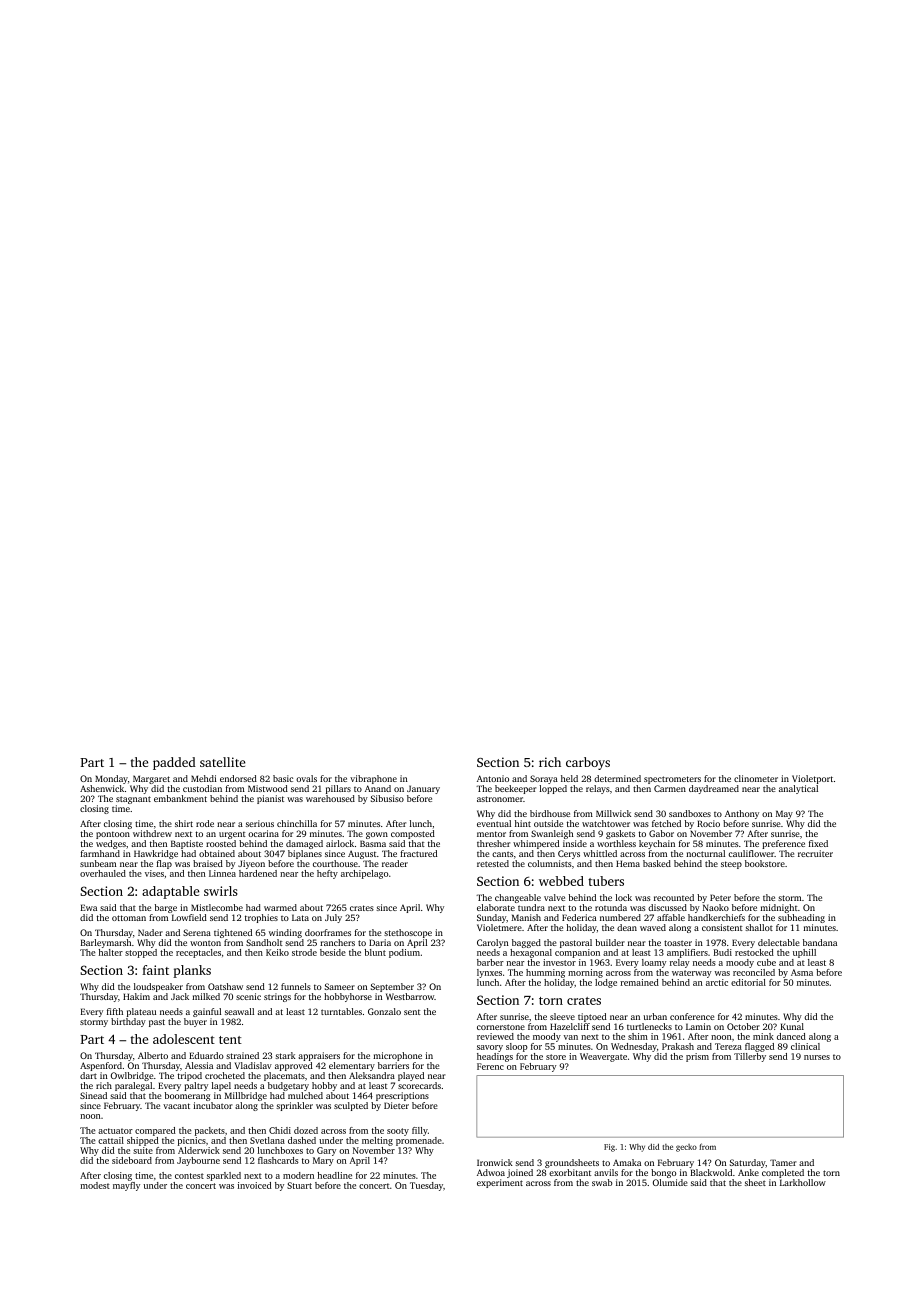 The height and width of the screenshot is (1308, 924). I want to click on Kunal, so click(792, 1026).
